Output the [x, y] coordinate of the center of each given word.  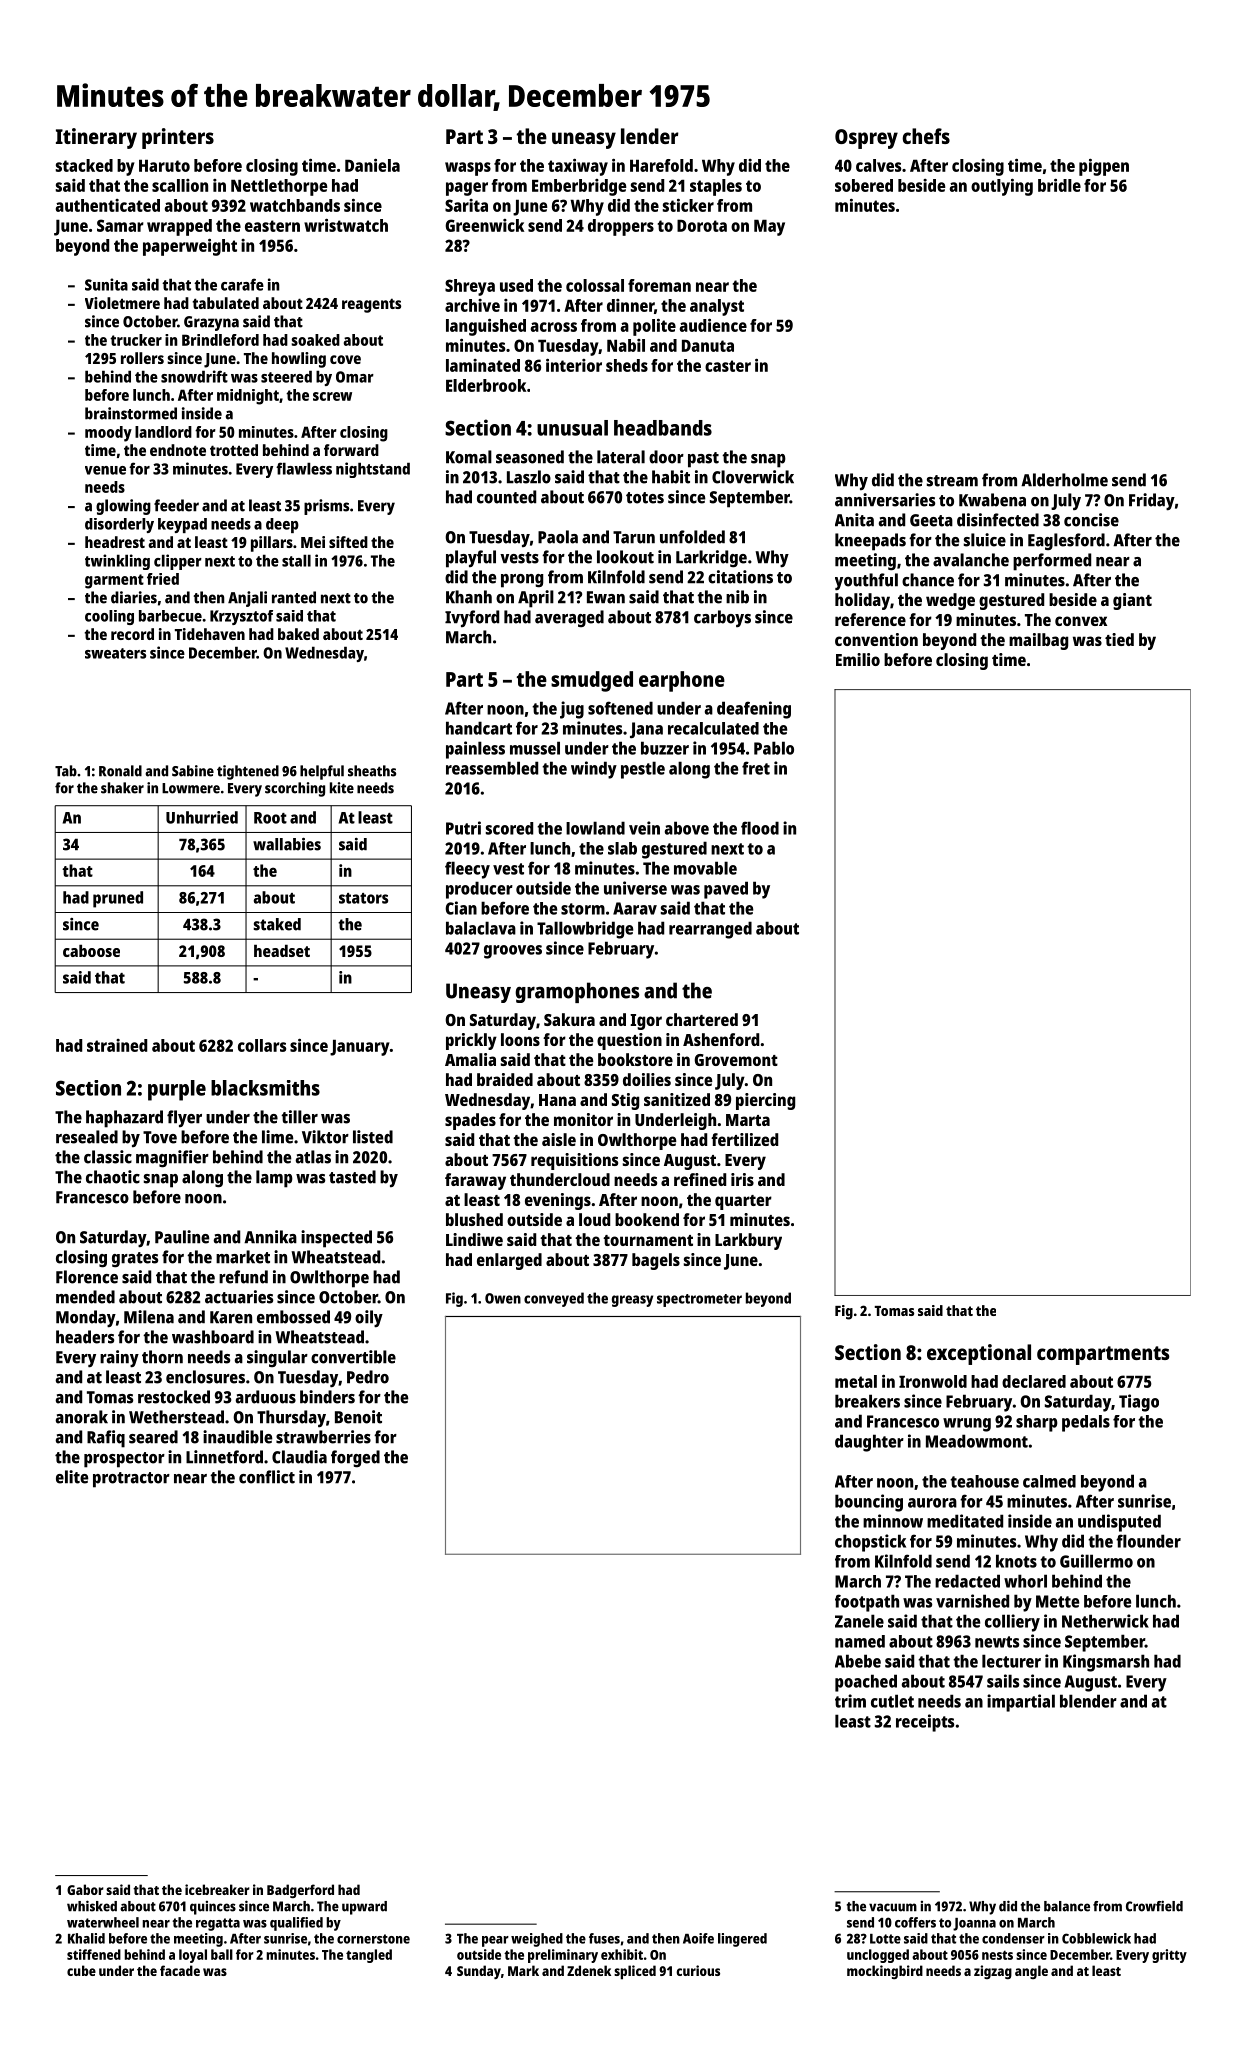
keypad [182, 525]
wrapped [179, 227]
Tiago [1139, 1403]
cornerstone [373, 1939]
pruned [118, 899]
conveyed [554, 1299]
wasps [468, 169]
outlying [1002, 187]
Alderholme [1064, 480]
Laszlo [529, 477]
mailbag [1038, 641]
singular [277, 1358]
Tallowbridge [585, 930]
